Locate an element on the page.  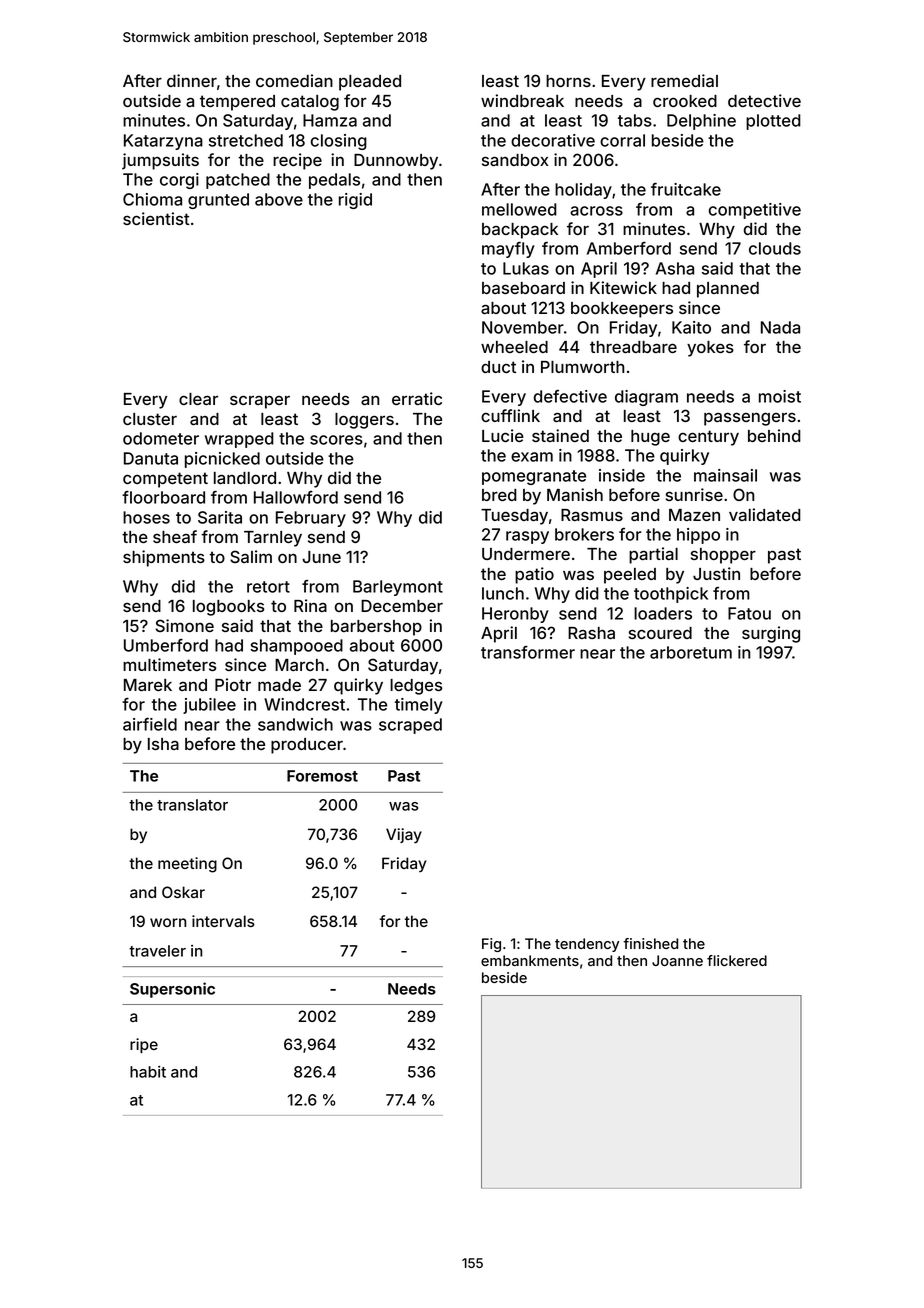
surging is located at coordinates (771, 634).
